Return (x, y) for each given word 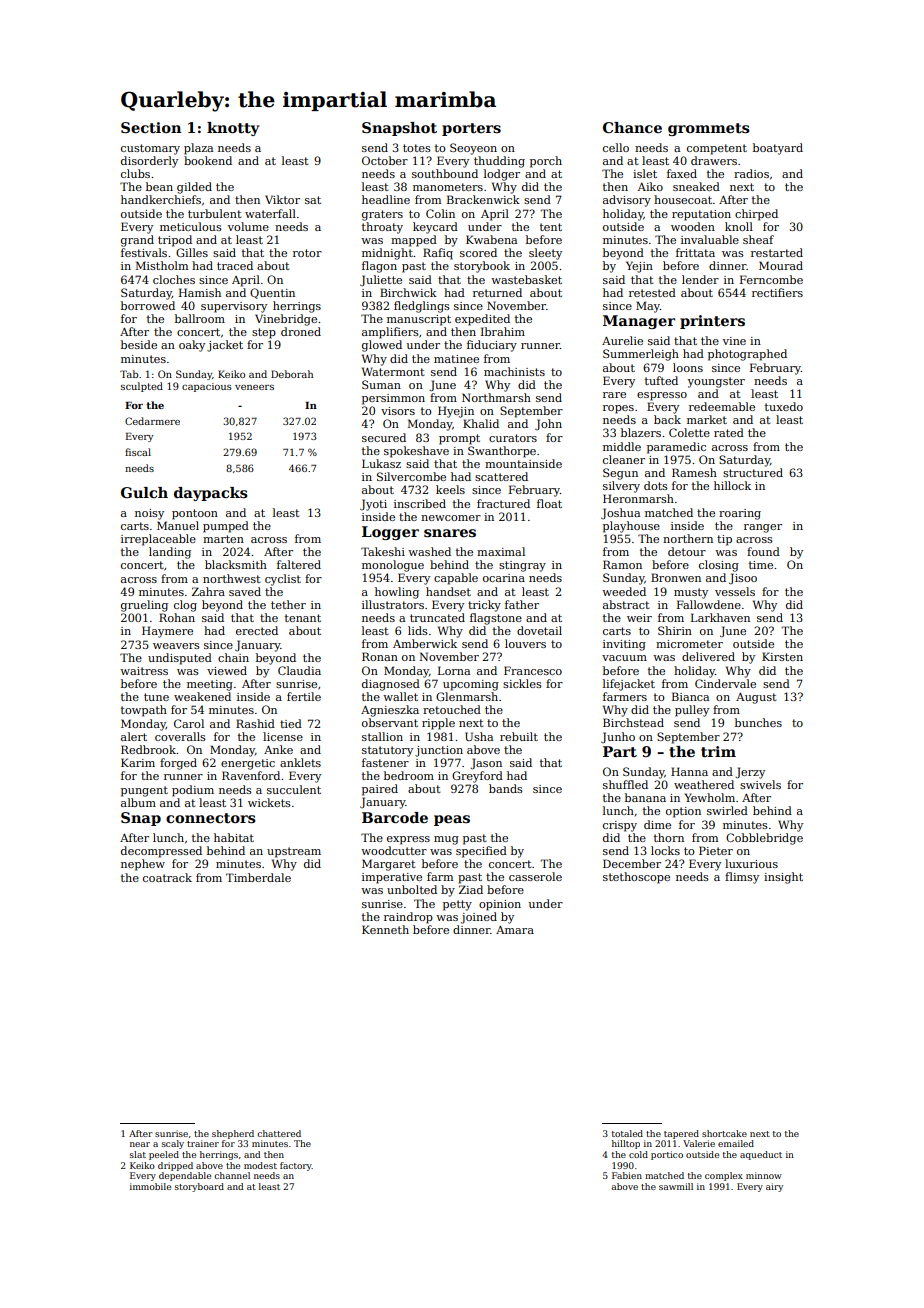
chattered (279, 1133)
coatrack (167, 877)
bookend (208, 160)
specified (481, 852)
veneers (254, 387)
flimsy (742, 878)
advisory (627, 201)
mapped (414, 241)
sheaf (758, 239)
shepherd (233, 1134)
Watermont (393, 371)
